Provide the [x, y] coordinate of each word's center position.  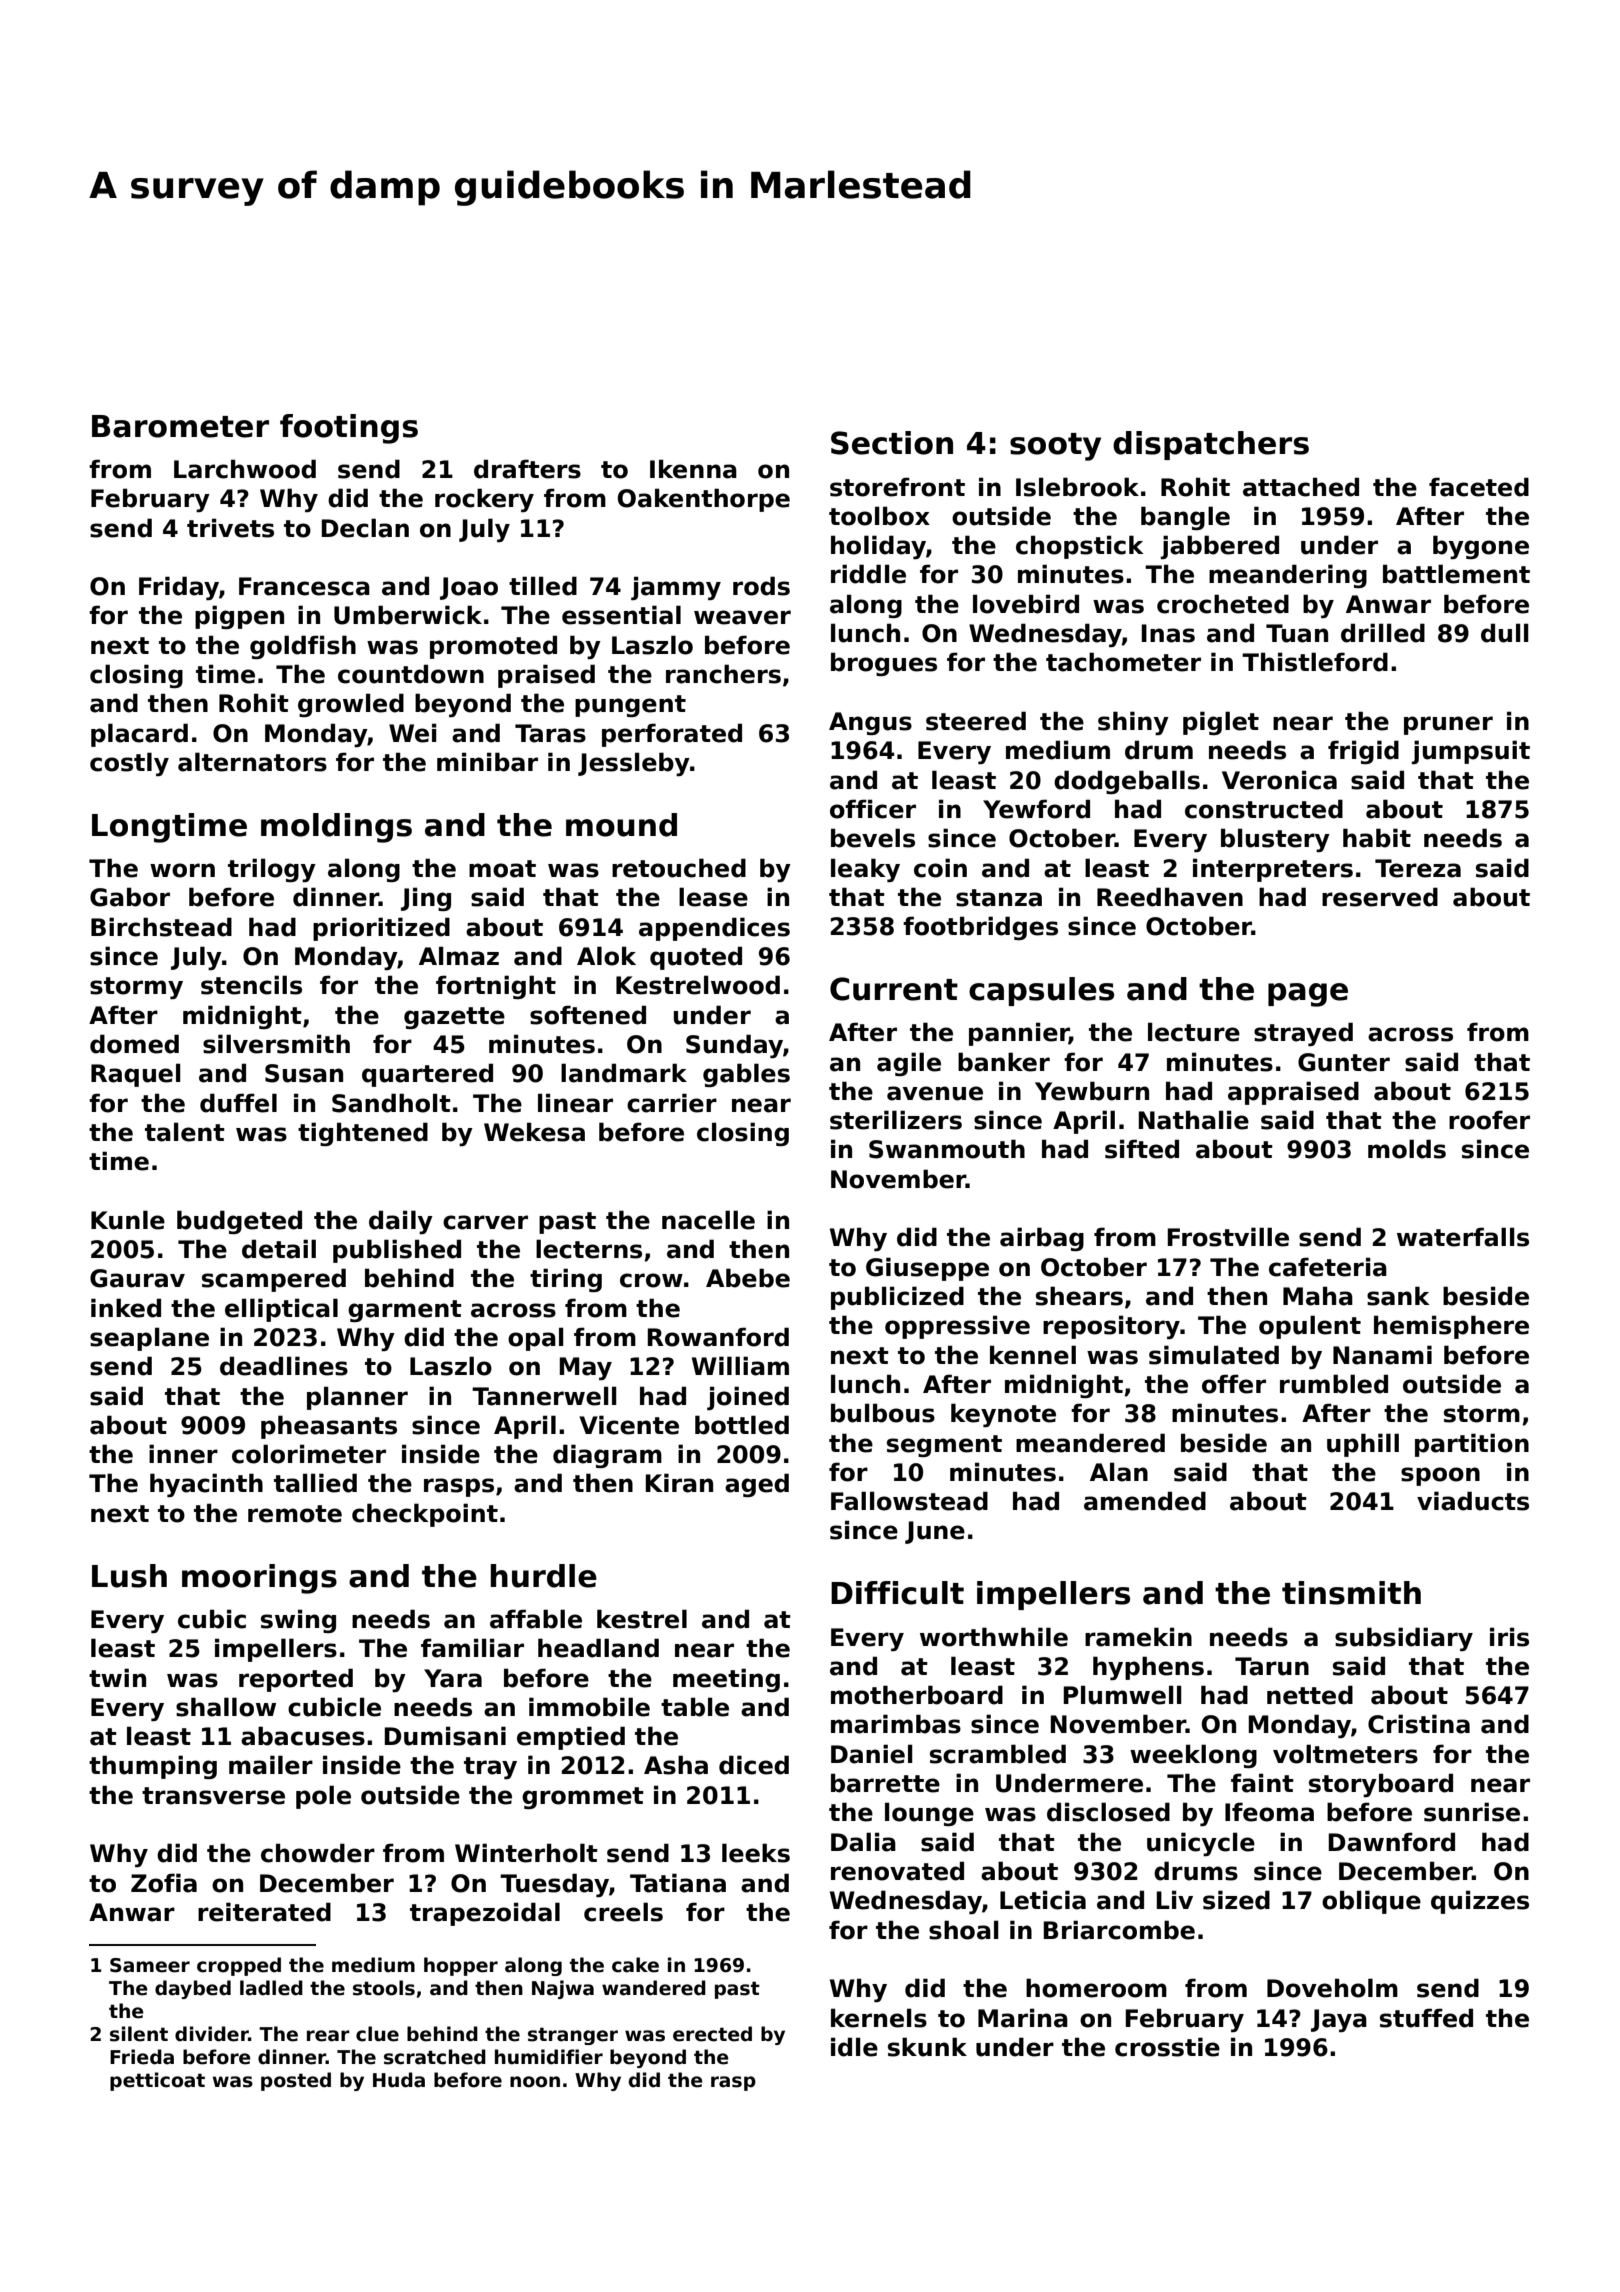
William [740, 1366]
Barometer [180, 426]
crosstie [1167, 2047]
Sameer [150, 1965]
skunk [927, 2047]
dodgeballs [1127, 782]
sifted [1142, 1149]
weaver [742, 617]
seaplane [149, 1339]
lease [713, 897]
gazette [454, 1018]
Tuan [1297, 633]
